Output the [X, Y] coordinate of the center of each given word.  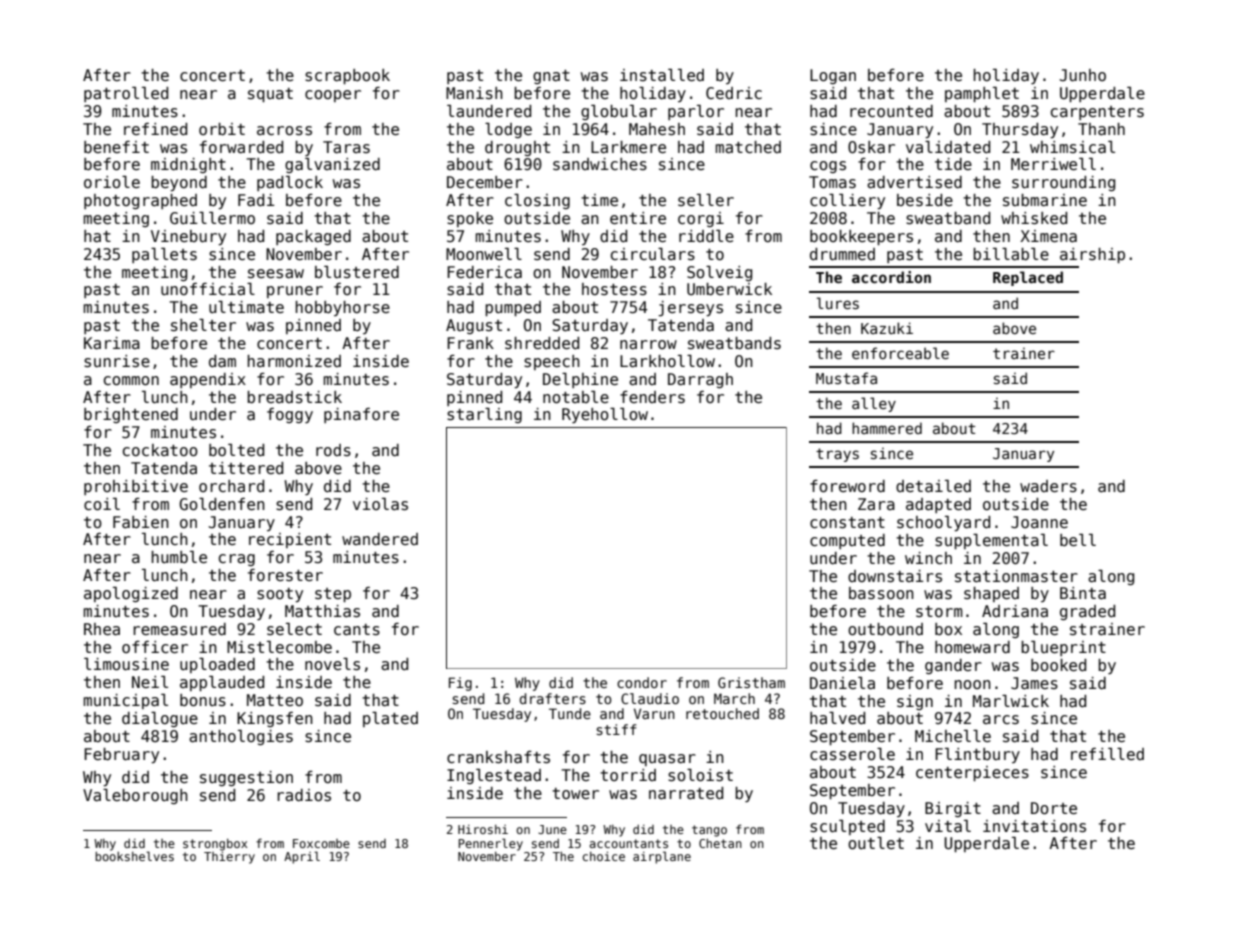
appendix [208, 380]
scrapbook [347, 76]
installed [662, 75]
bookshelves [134, 856]
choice [603, 856]
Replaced [1028, 278]
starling [484, 415]
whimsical [1072, 147]
